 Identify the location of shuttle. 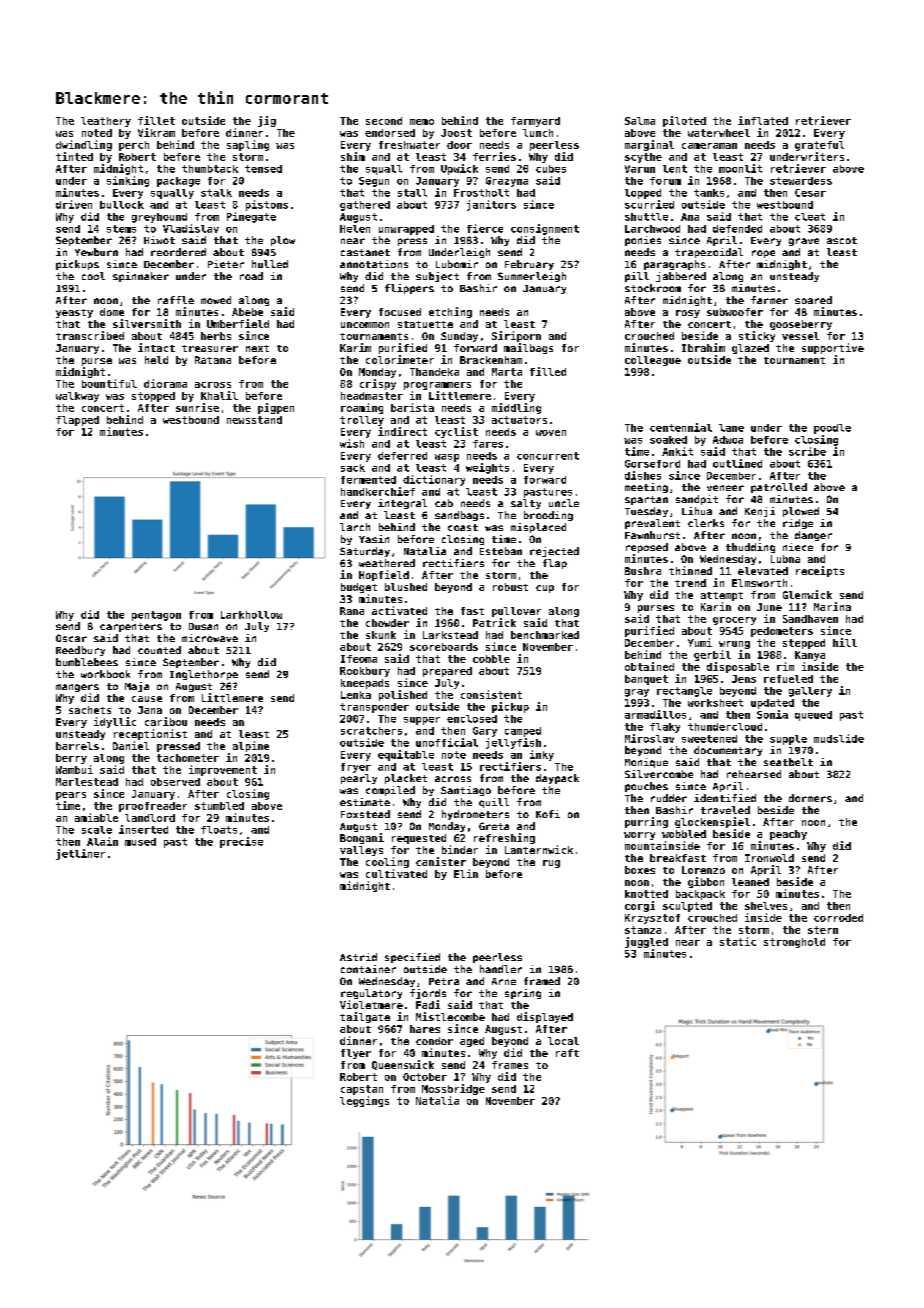
(646, 217).
